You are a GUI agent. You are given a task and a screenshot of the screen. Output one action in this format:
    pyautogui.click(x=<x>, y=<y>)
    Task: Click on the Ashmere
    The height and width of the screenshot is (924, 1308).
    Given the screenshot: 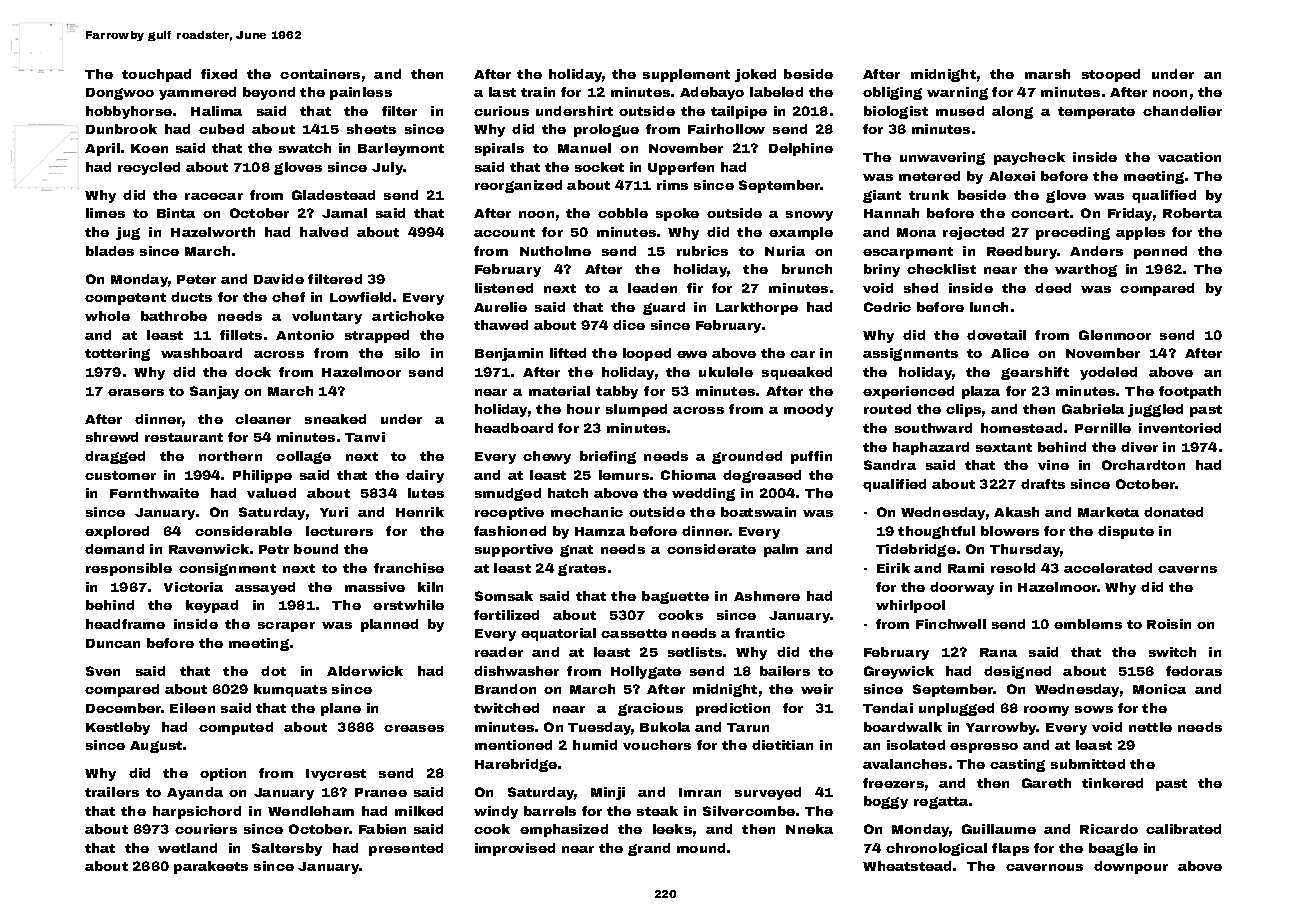 What is the action you would take?
    pyautogui.click(x=767, y=596)
